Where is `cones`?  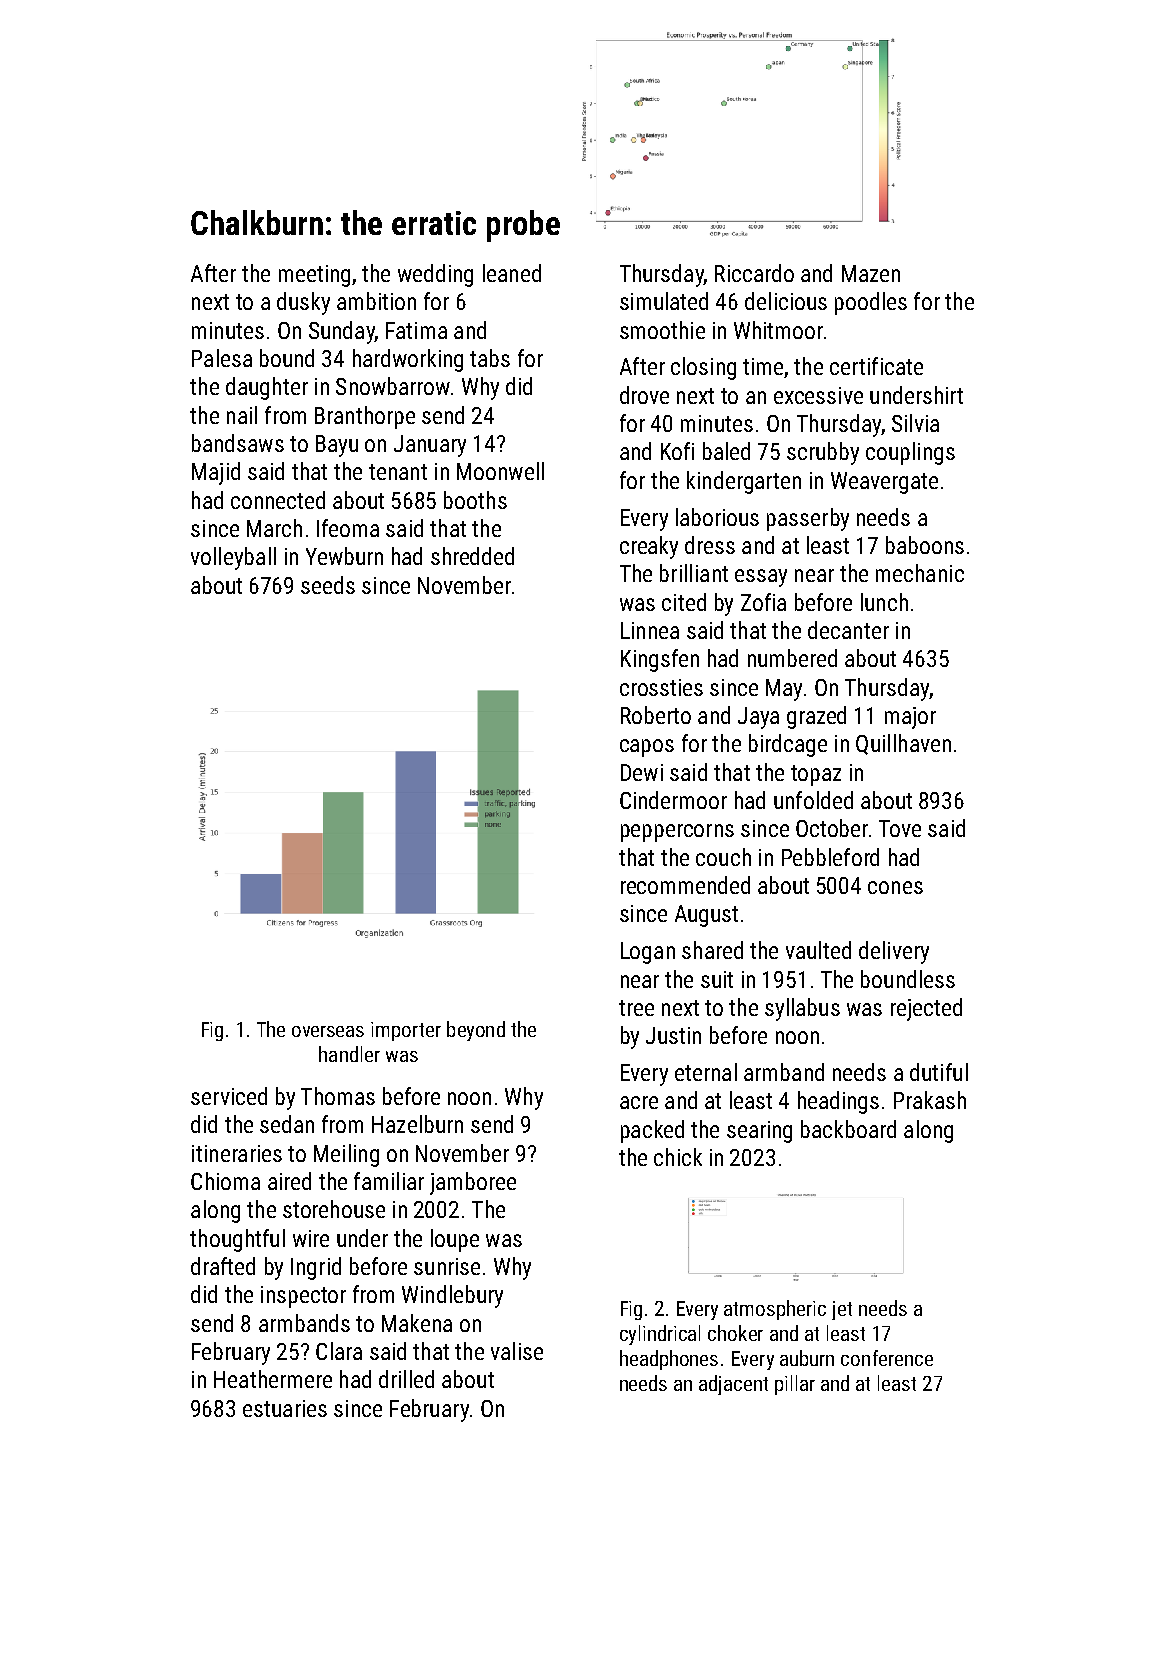 cones is located at coordinates (895, 887).
